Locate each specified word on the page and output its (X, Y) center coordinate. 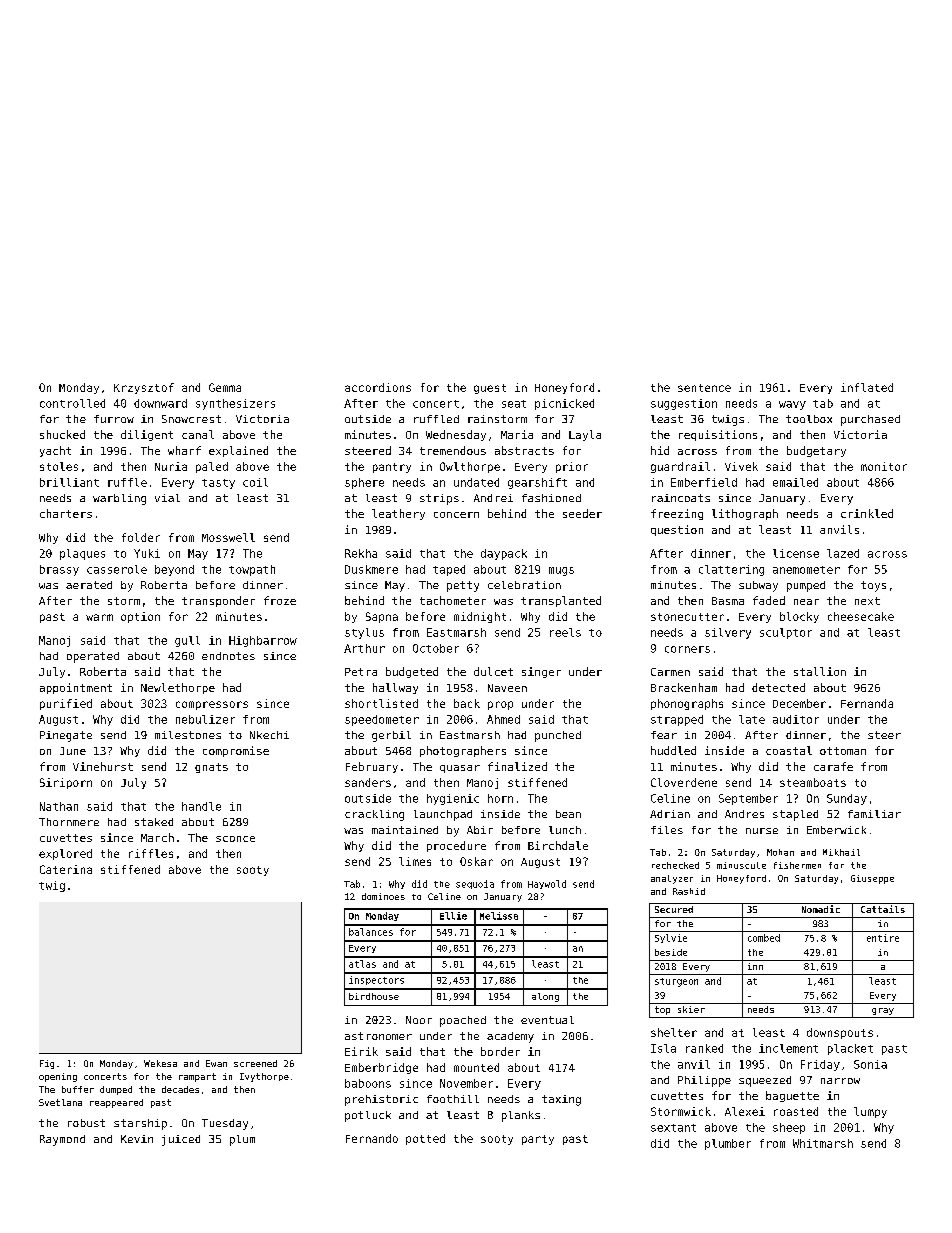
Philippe (704, 1081)
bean (568, 814)
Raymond (62, 1140)
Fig (47, 1064)
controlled (72, 403)
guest (490, 389)
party (538, 1140)
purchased (870, 420)
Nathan (59, 806)
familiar (874, 814)
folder (141, 537)
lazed (843, 553)
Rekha (361, 553)
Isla (663, 1048)
